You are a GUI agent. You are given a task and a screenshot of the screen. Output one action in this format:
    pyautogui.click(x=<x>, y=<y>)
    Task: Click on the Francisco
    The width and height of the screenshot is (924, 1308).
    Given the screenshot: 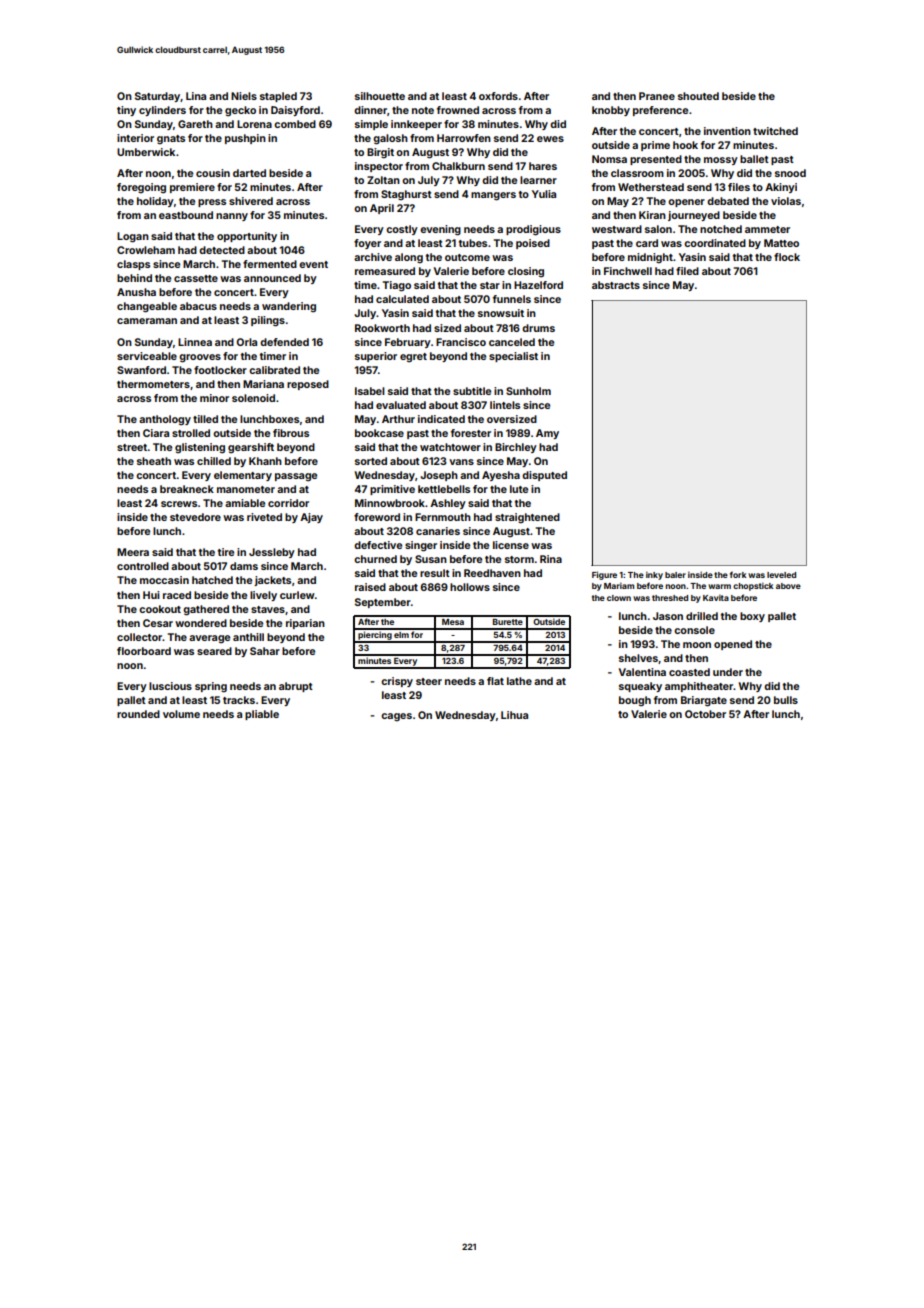 What is the action you would take?
    pyautogui.click(x=461, y=342)
